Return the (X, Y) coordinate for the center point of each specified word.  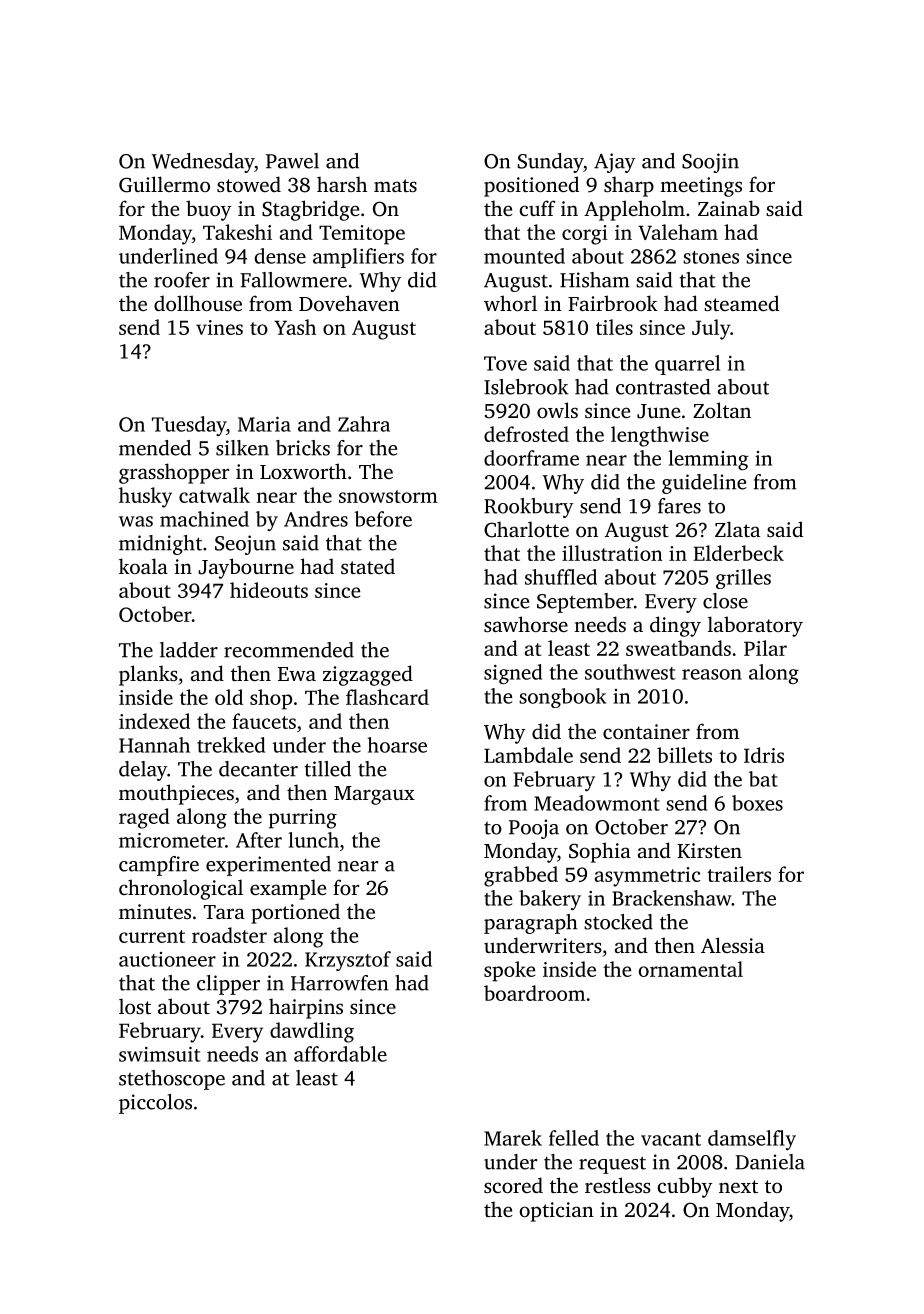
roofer (182, 280)
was (136, 521)
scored (513, 1185)
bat (763, 779)
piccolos (155, 1104)
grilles (743, 579)
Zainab (729, 208)
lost (135, 1006)
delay (143, 771)
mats (395, 185)
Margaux (374, 795)
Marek (513, 1138)
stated (368, 566)
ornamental (690, 969)
